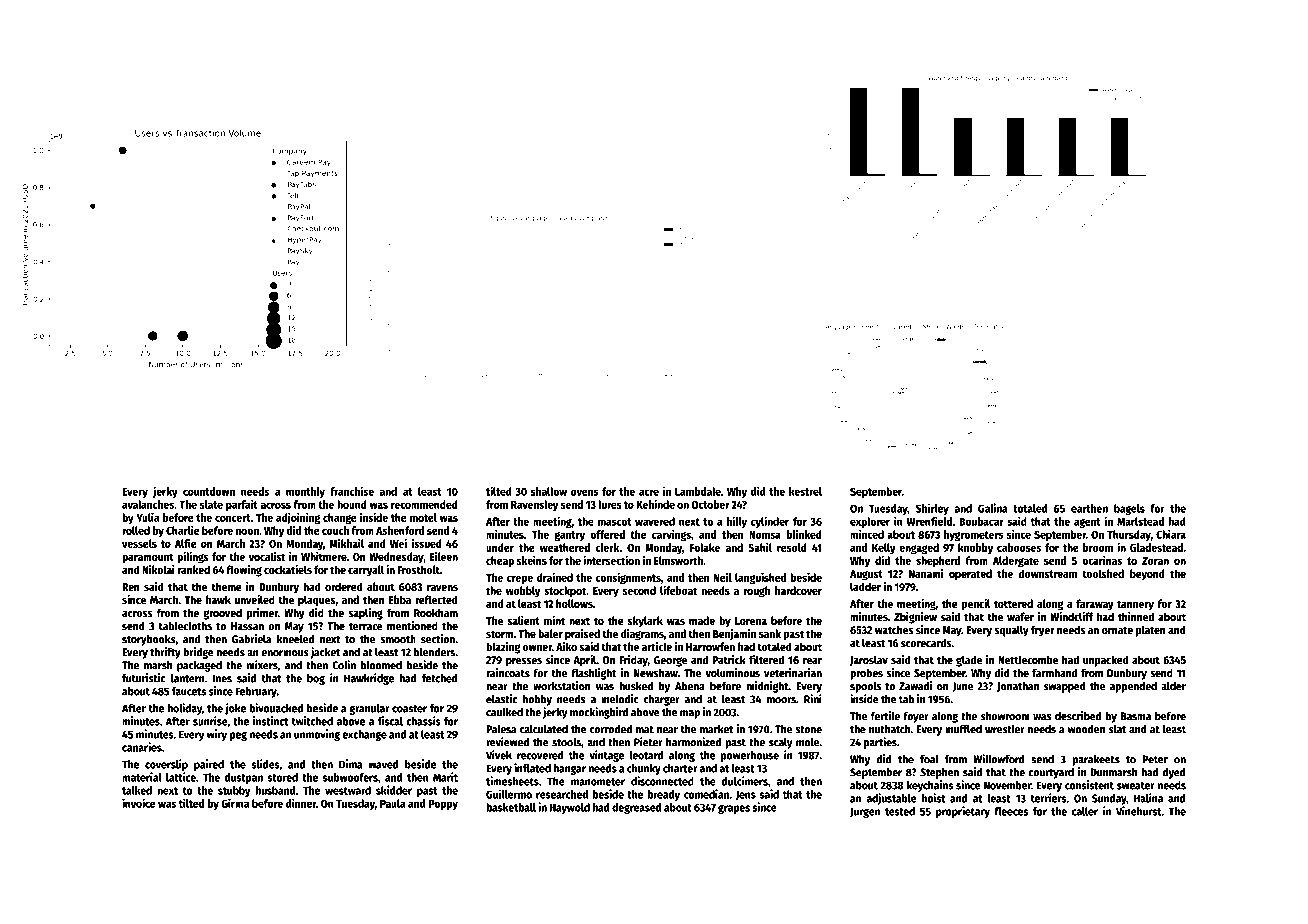 The width and height of the document is (1308, 924). I want to click on dinner, so click(301, 803).
